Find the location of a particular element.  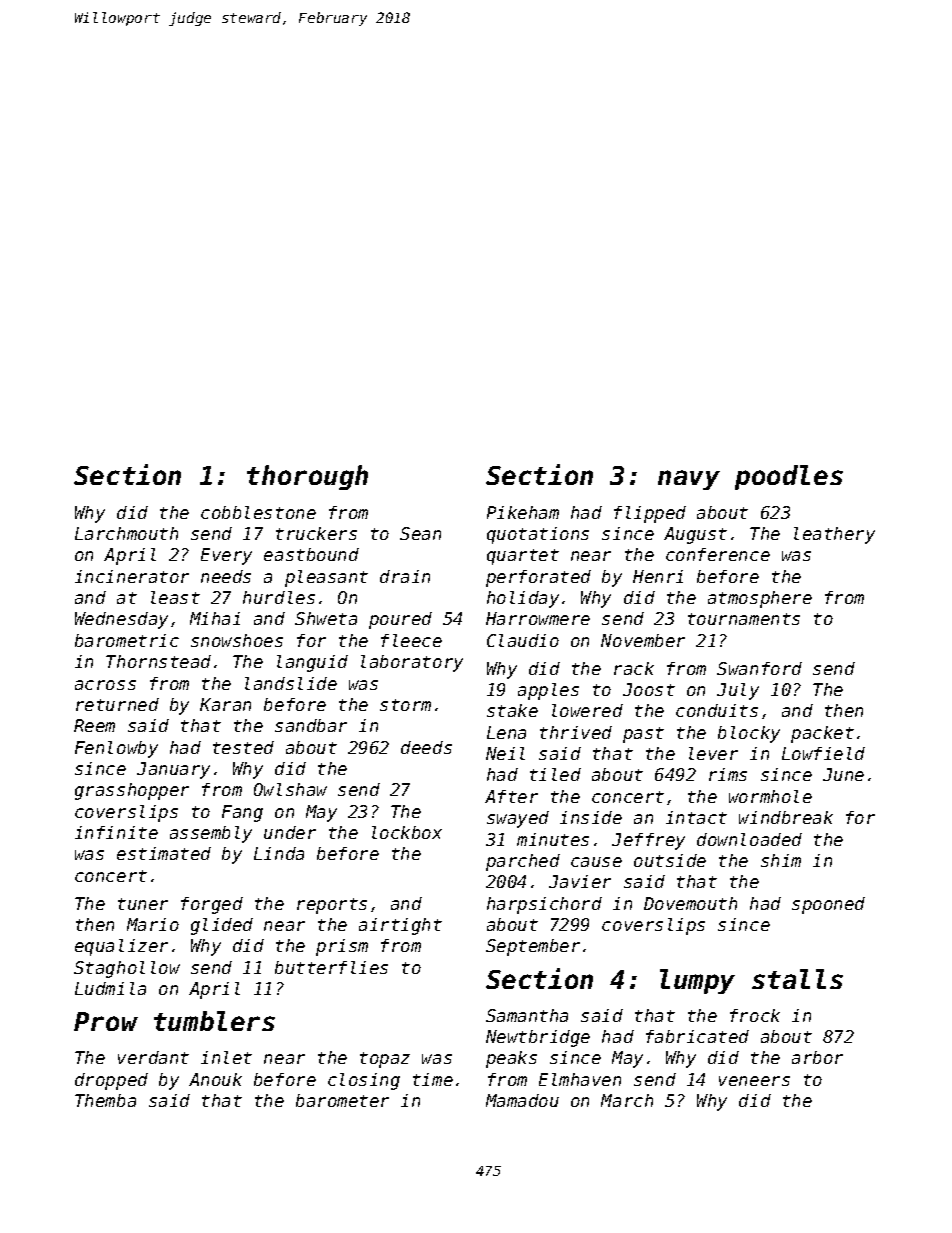

August is located at coordinates (695, 535).
